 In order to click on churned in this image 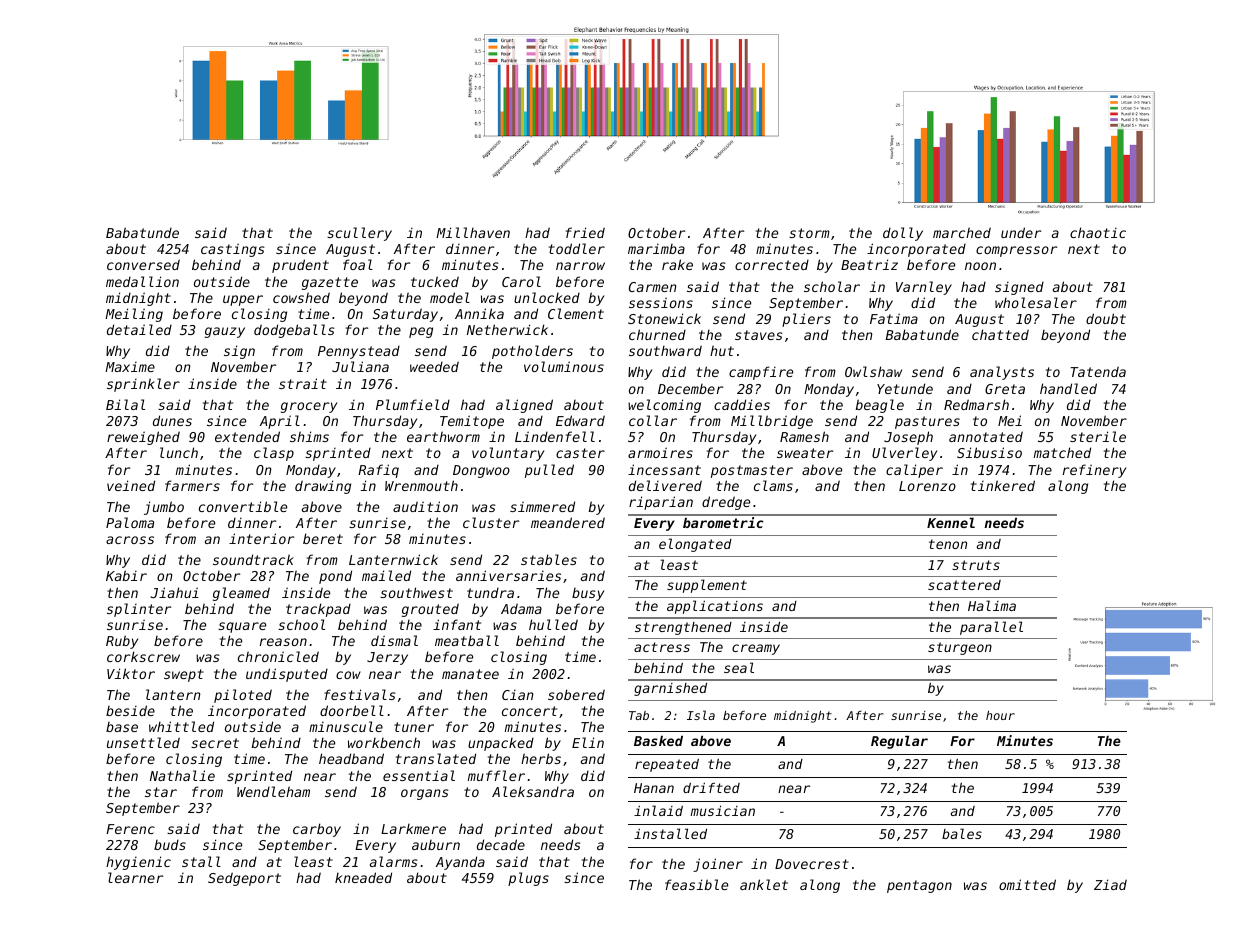, I will do `click(657, 334)`.
